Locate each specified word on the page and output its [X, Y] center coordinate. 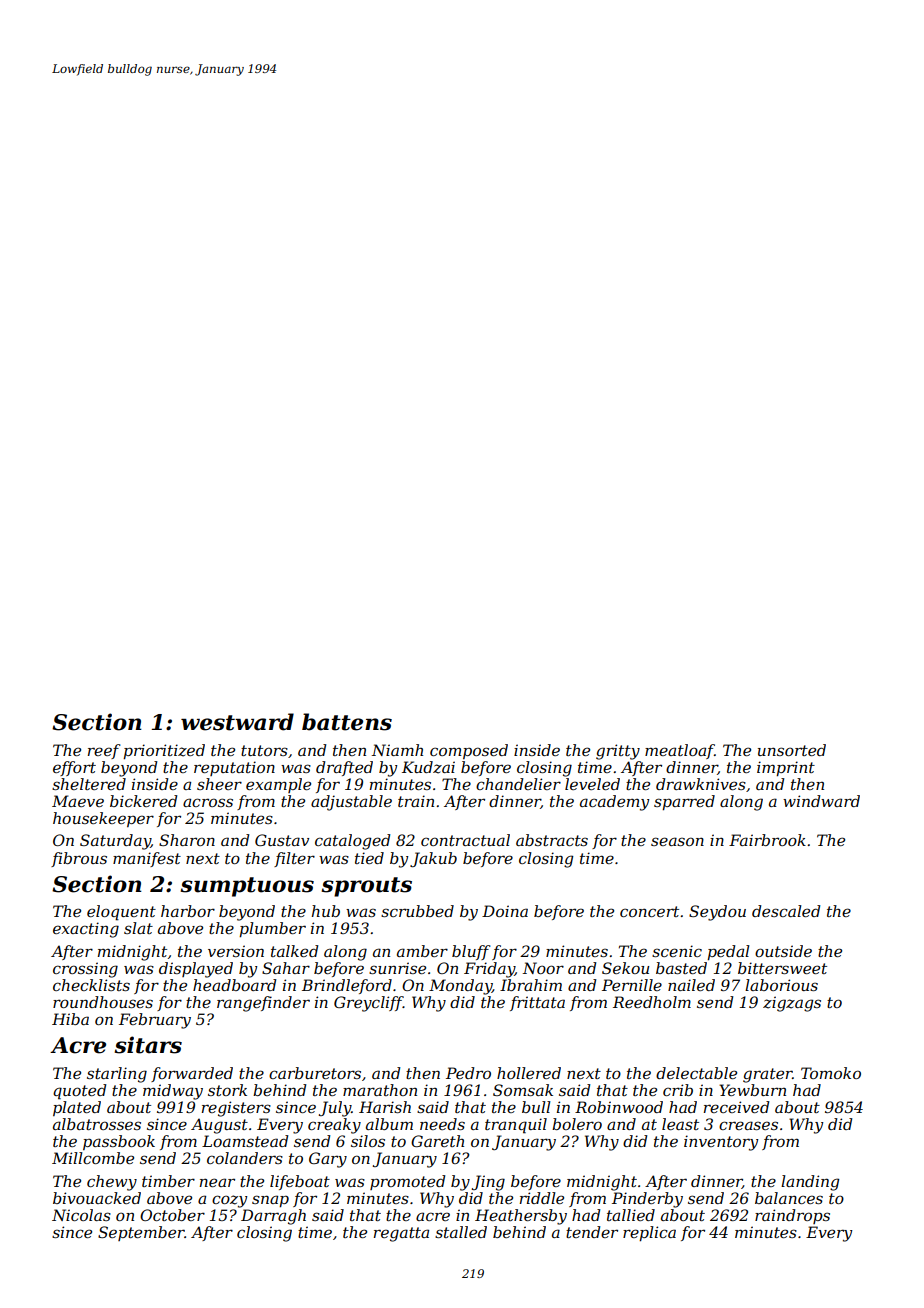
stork [227, 1090]
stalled [461, 1232]
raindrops [792, 1216]
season [677, 841]
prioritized [164, 751]
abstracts [552, 840]
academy [614, 803]
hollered [529, 1073]
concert [649, 911]
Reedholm [652, 1002]
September [141, 1233]
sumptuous [247, 887]
